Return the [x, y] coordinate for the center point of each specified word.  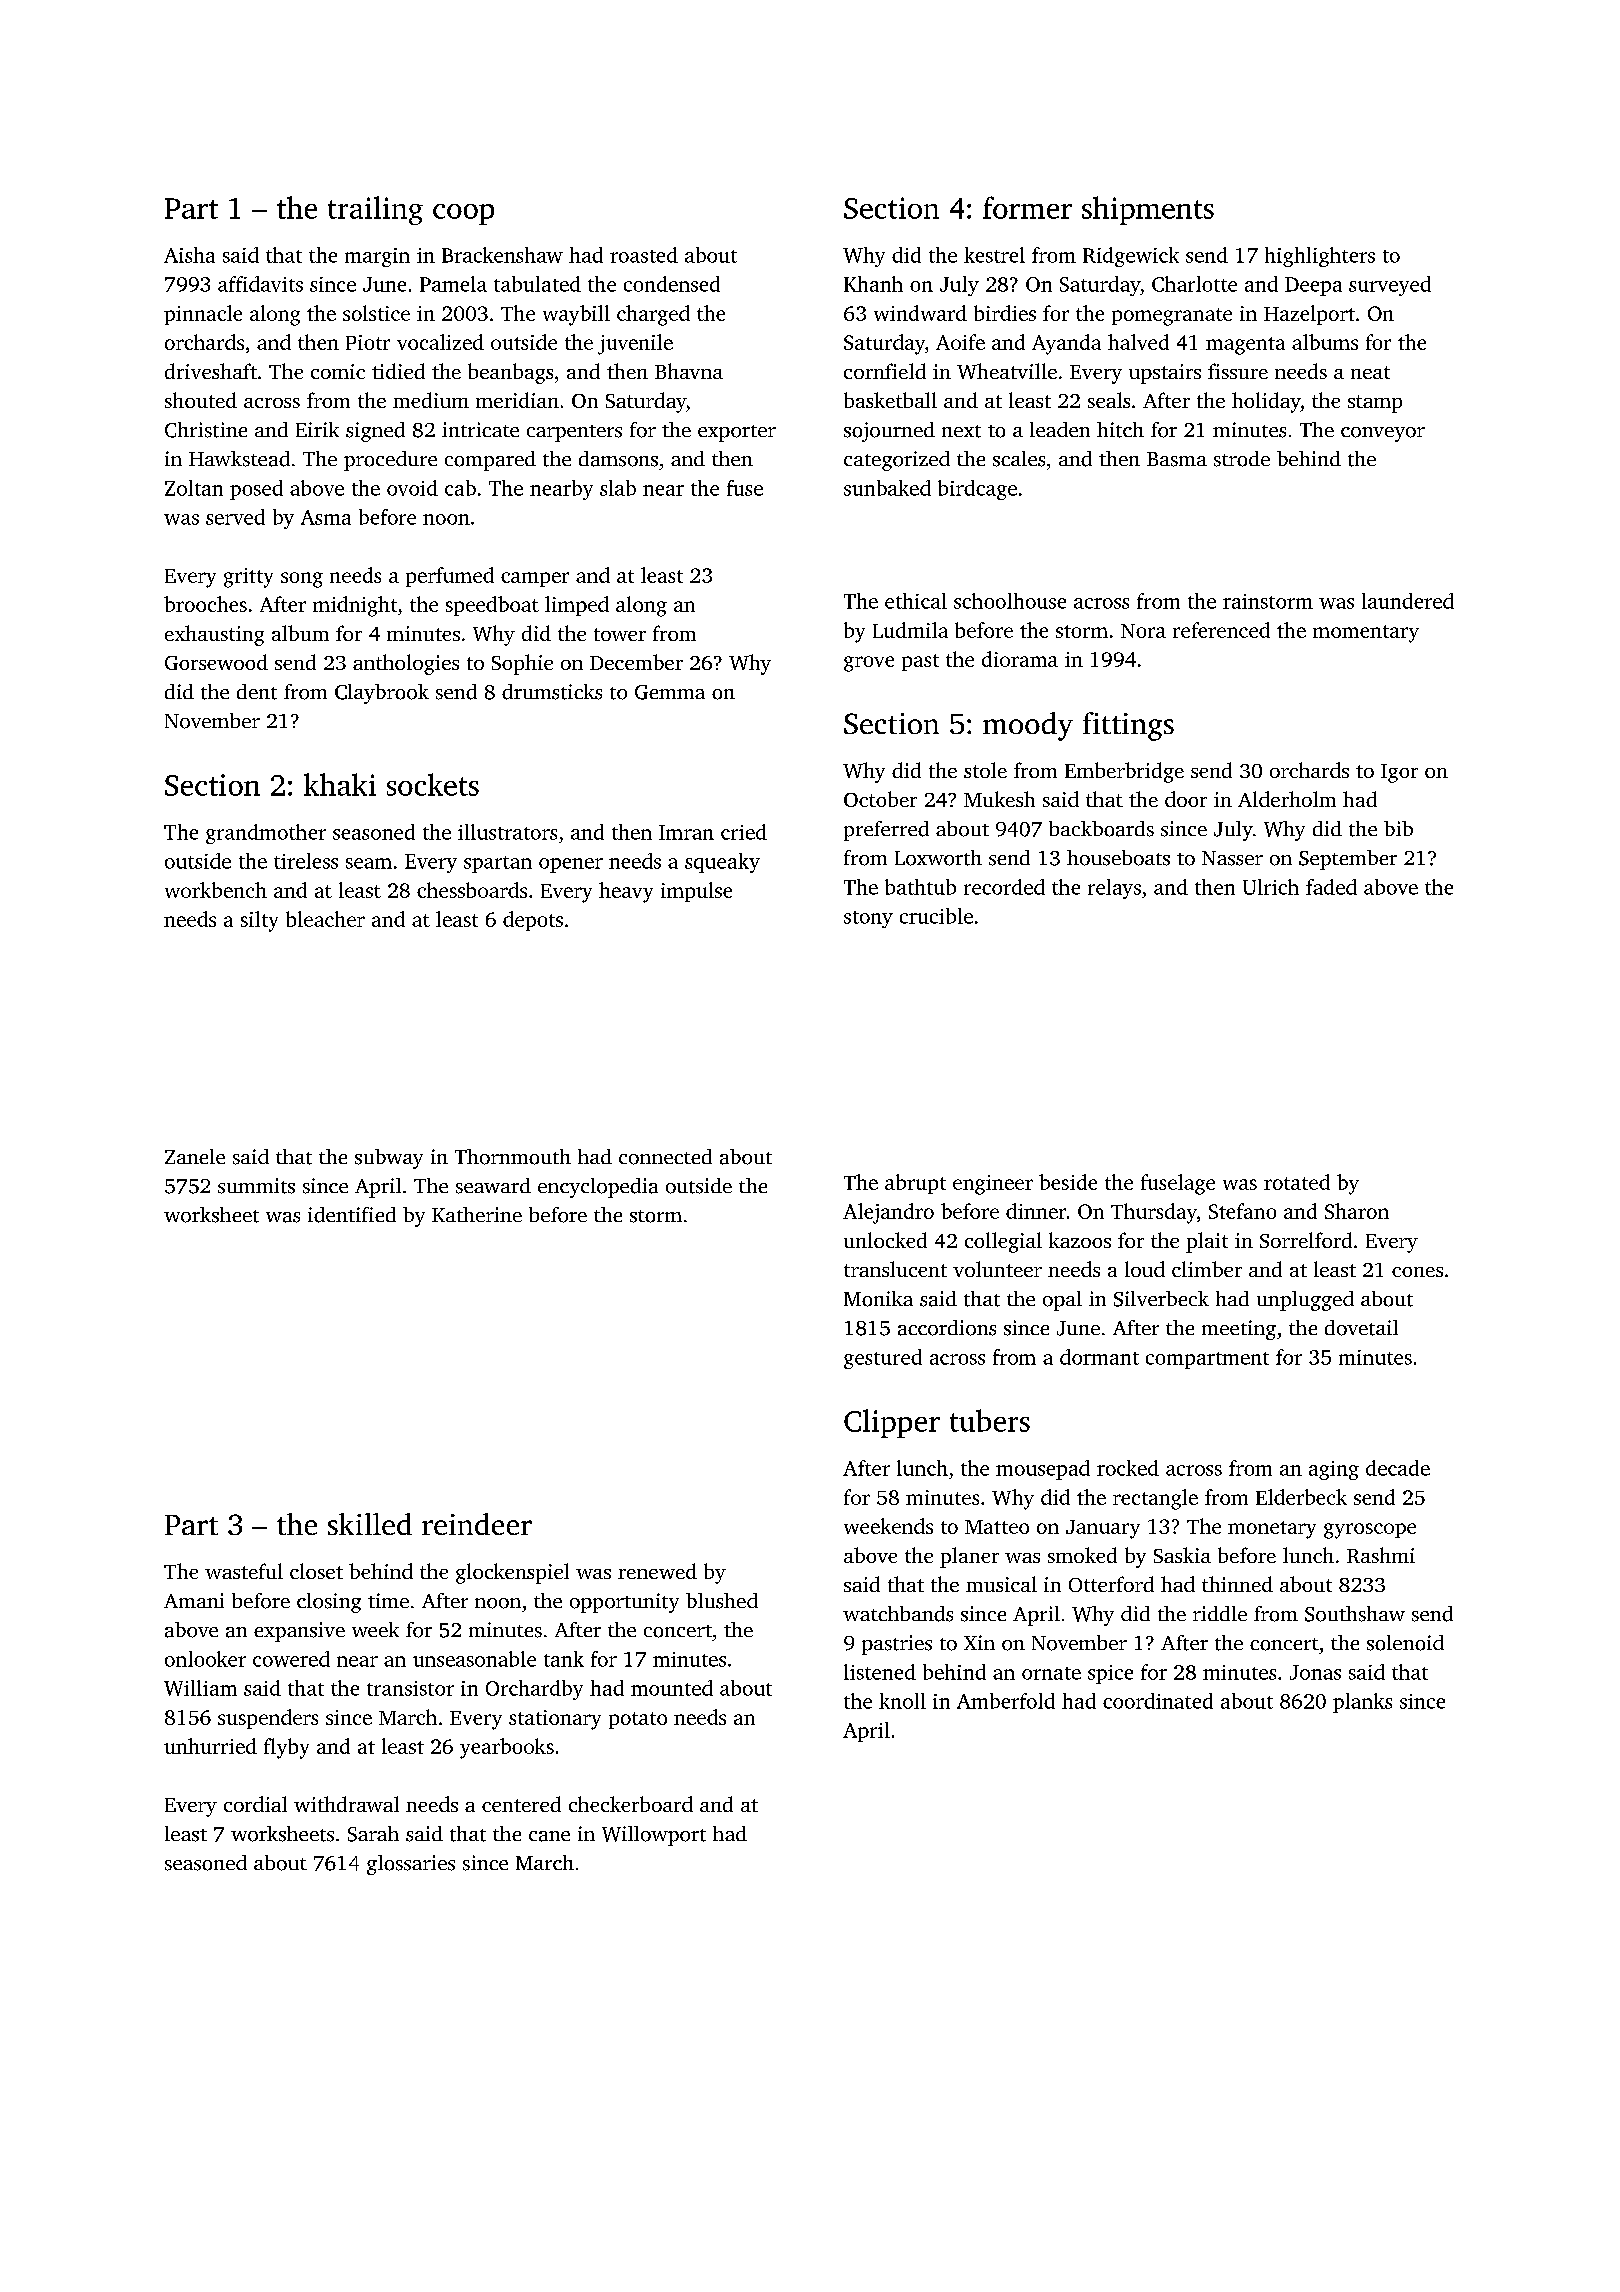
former [1027, 207]
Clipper [892, 1423]
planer [969, 1557]
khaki [340, 784]
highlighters [1320, 257]
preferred [886, 831]
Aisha [189, 255]
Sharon [1357, 1211]
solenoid [1405, 1643]
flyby [286, 1748]
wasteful [244, 1571]
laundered [1408, 601]
